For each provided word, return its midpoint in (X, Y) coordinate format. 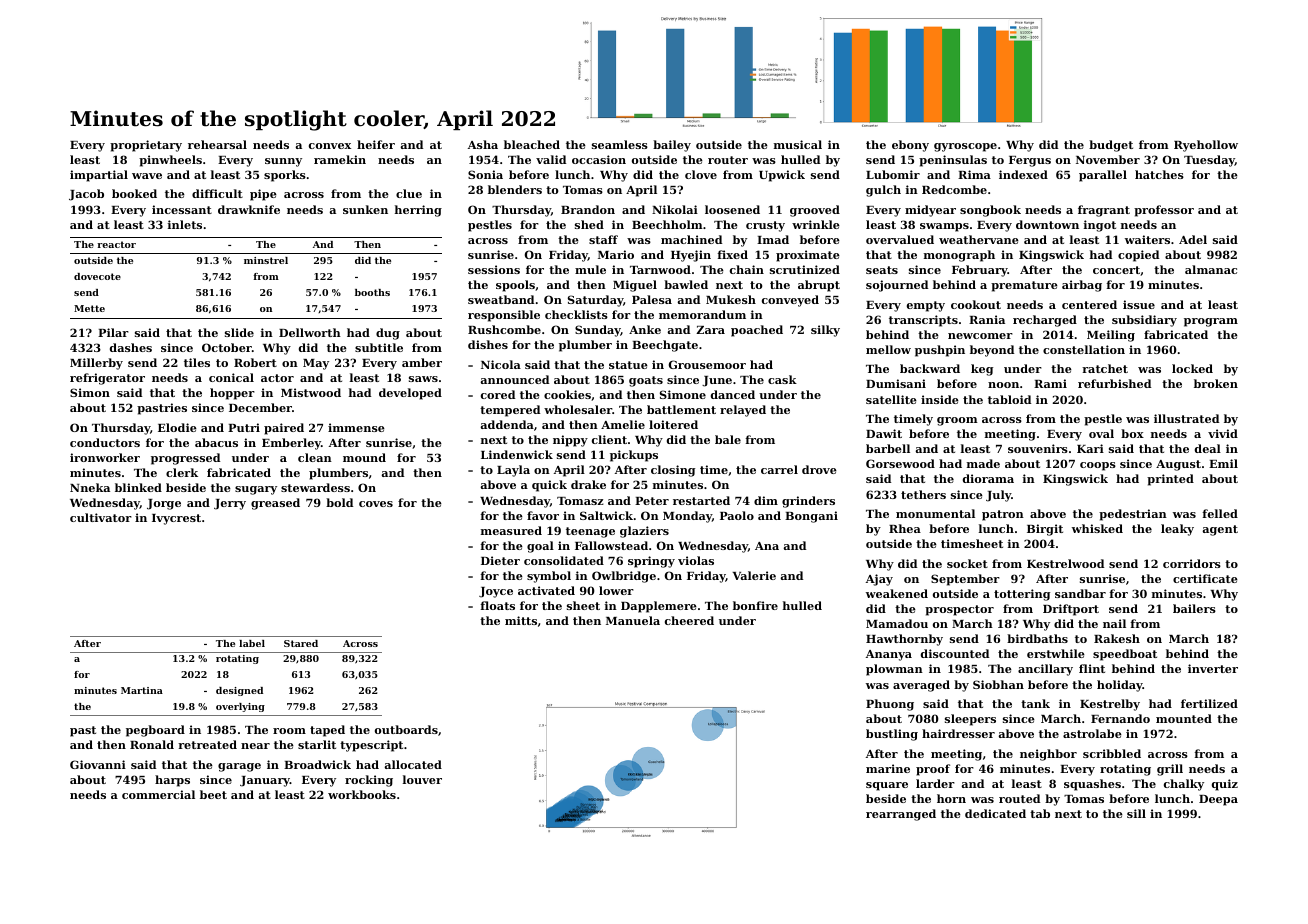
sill (1136, 813)
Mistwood (311, 392)
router (728, 160)
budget (1111, 146)
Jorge (164, 504)
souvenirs (1038, 448)
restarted (701, 500)
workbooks (362, 794)
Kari (1090, 448)
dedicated (995, 813)
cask (782, 379)
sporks (285, 176)
